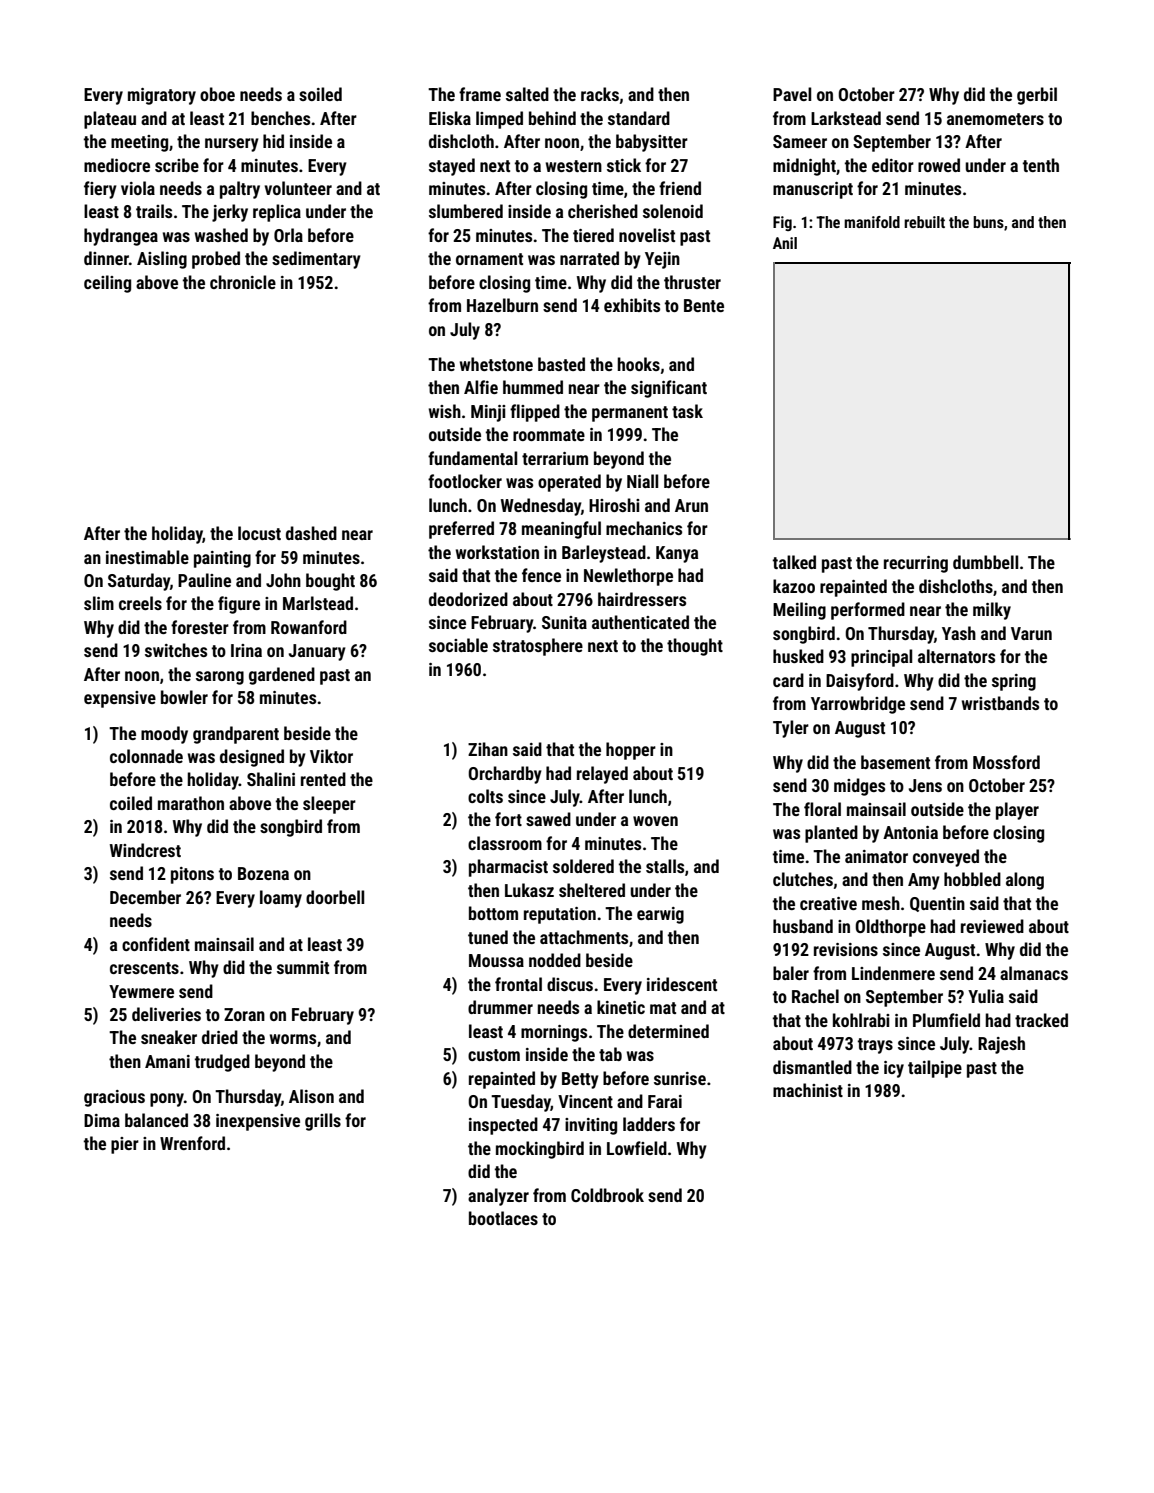  I want to click on Lowfield, so click(637, 1148).
